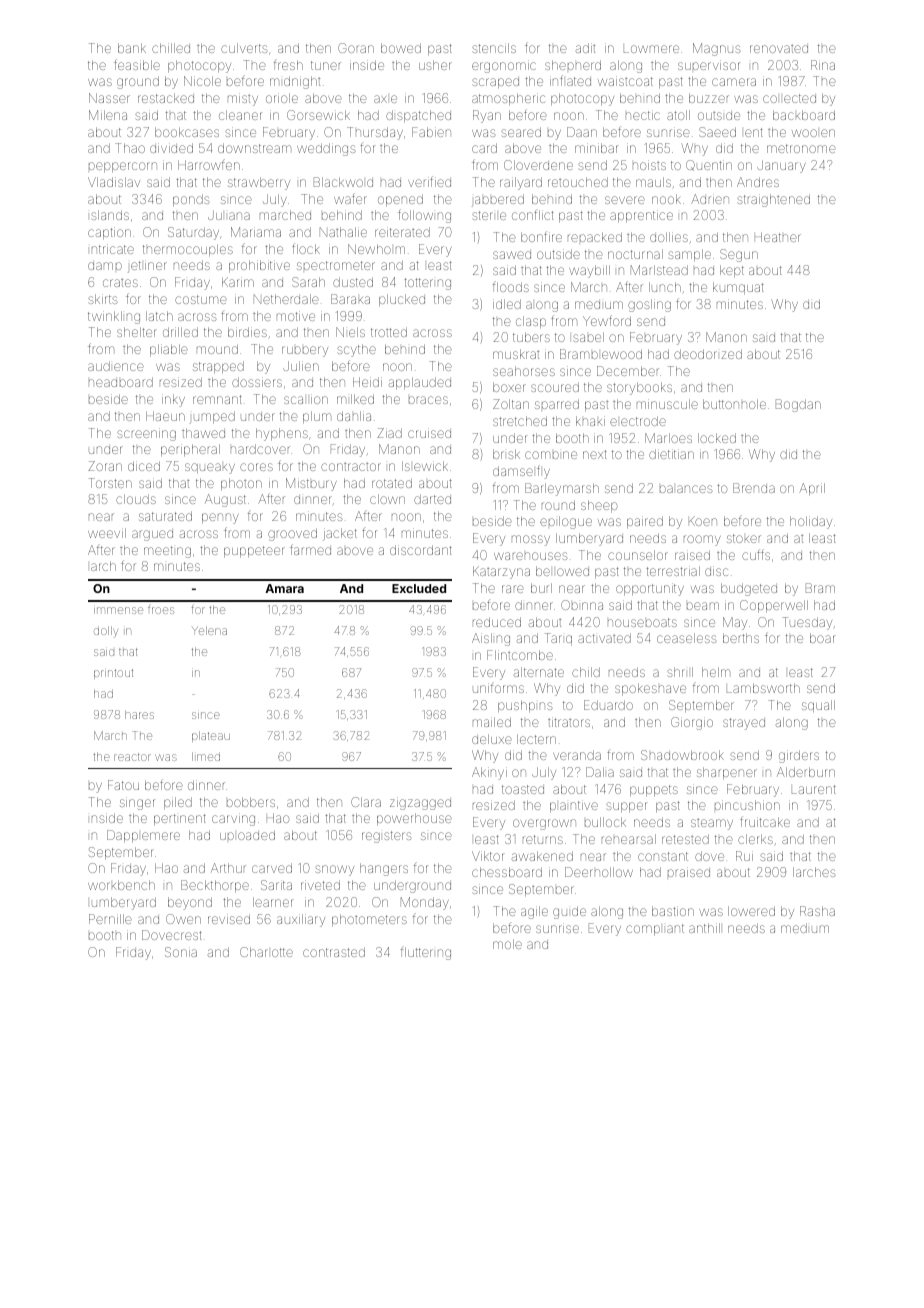 This page has height=1308, width=924. Describe the element at coordinates (113, 674) in the page. I see `printout` at that location.
